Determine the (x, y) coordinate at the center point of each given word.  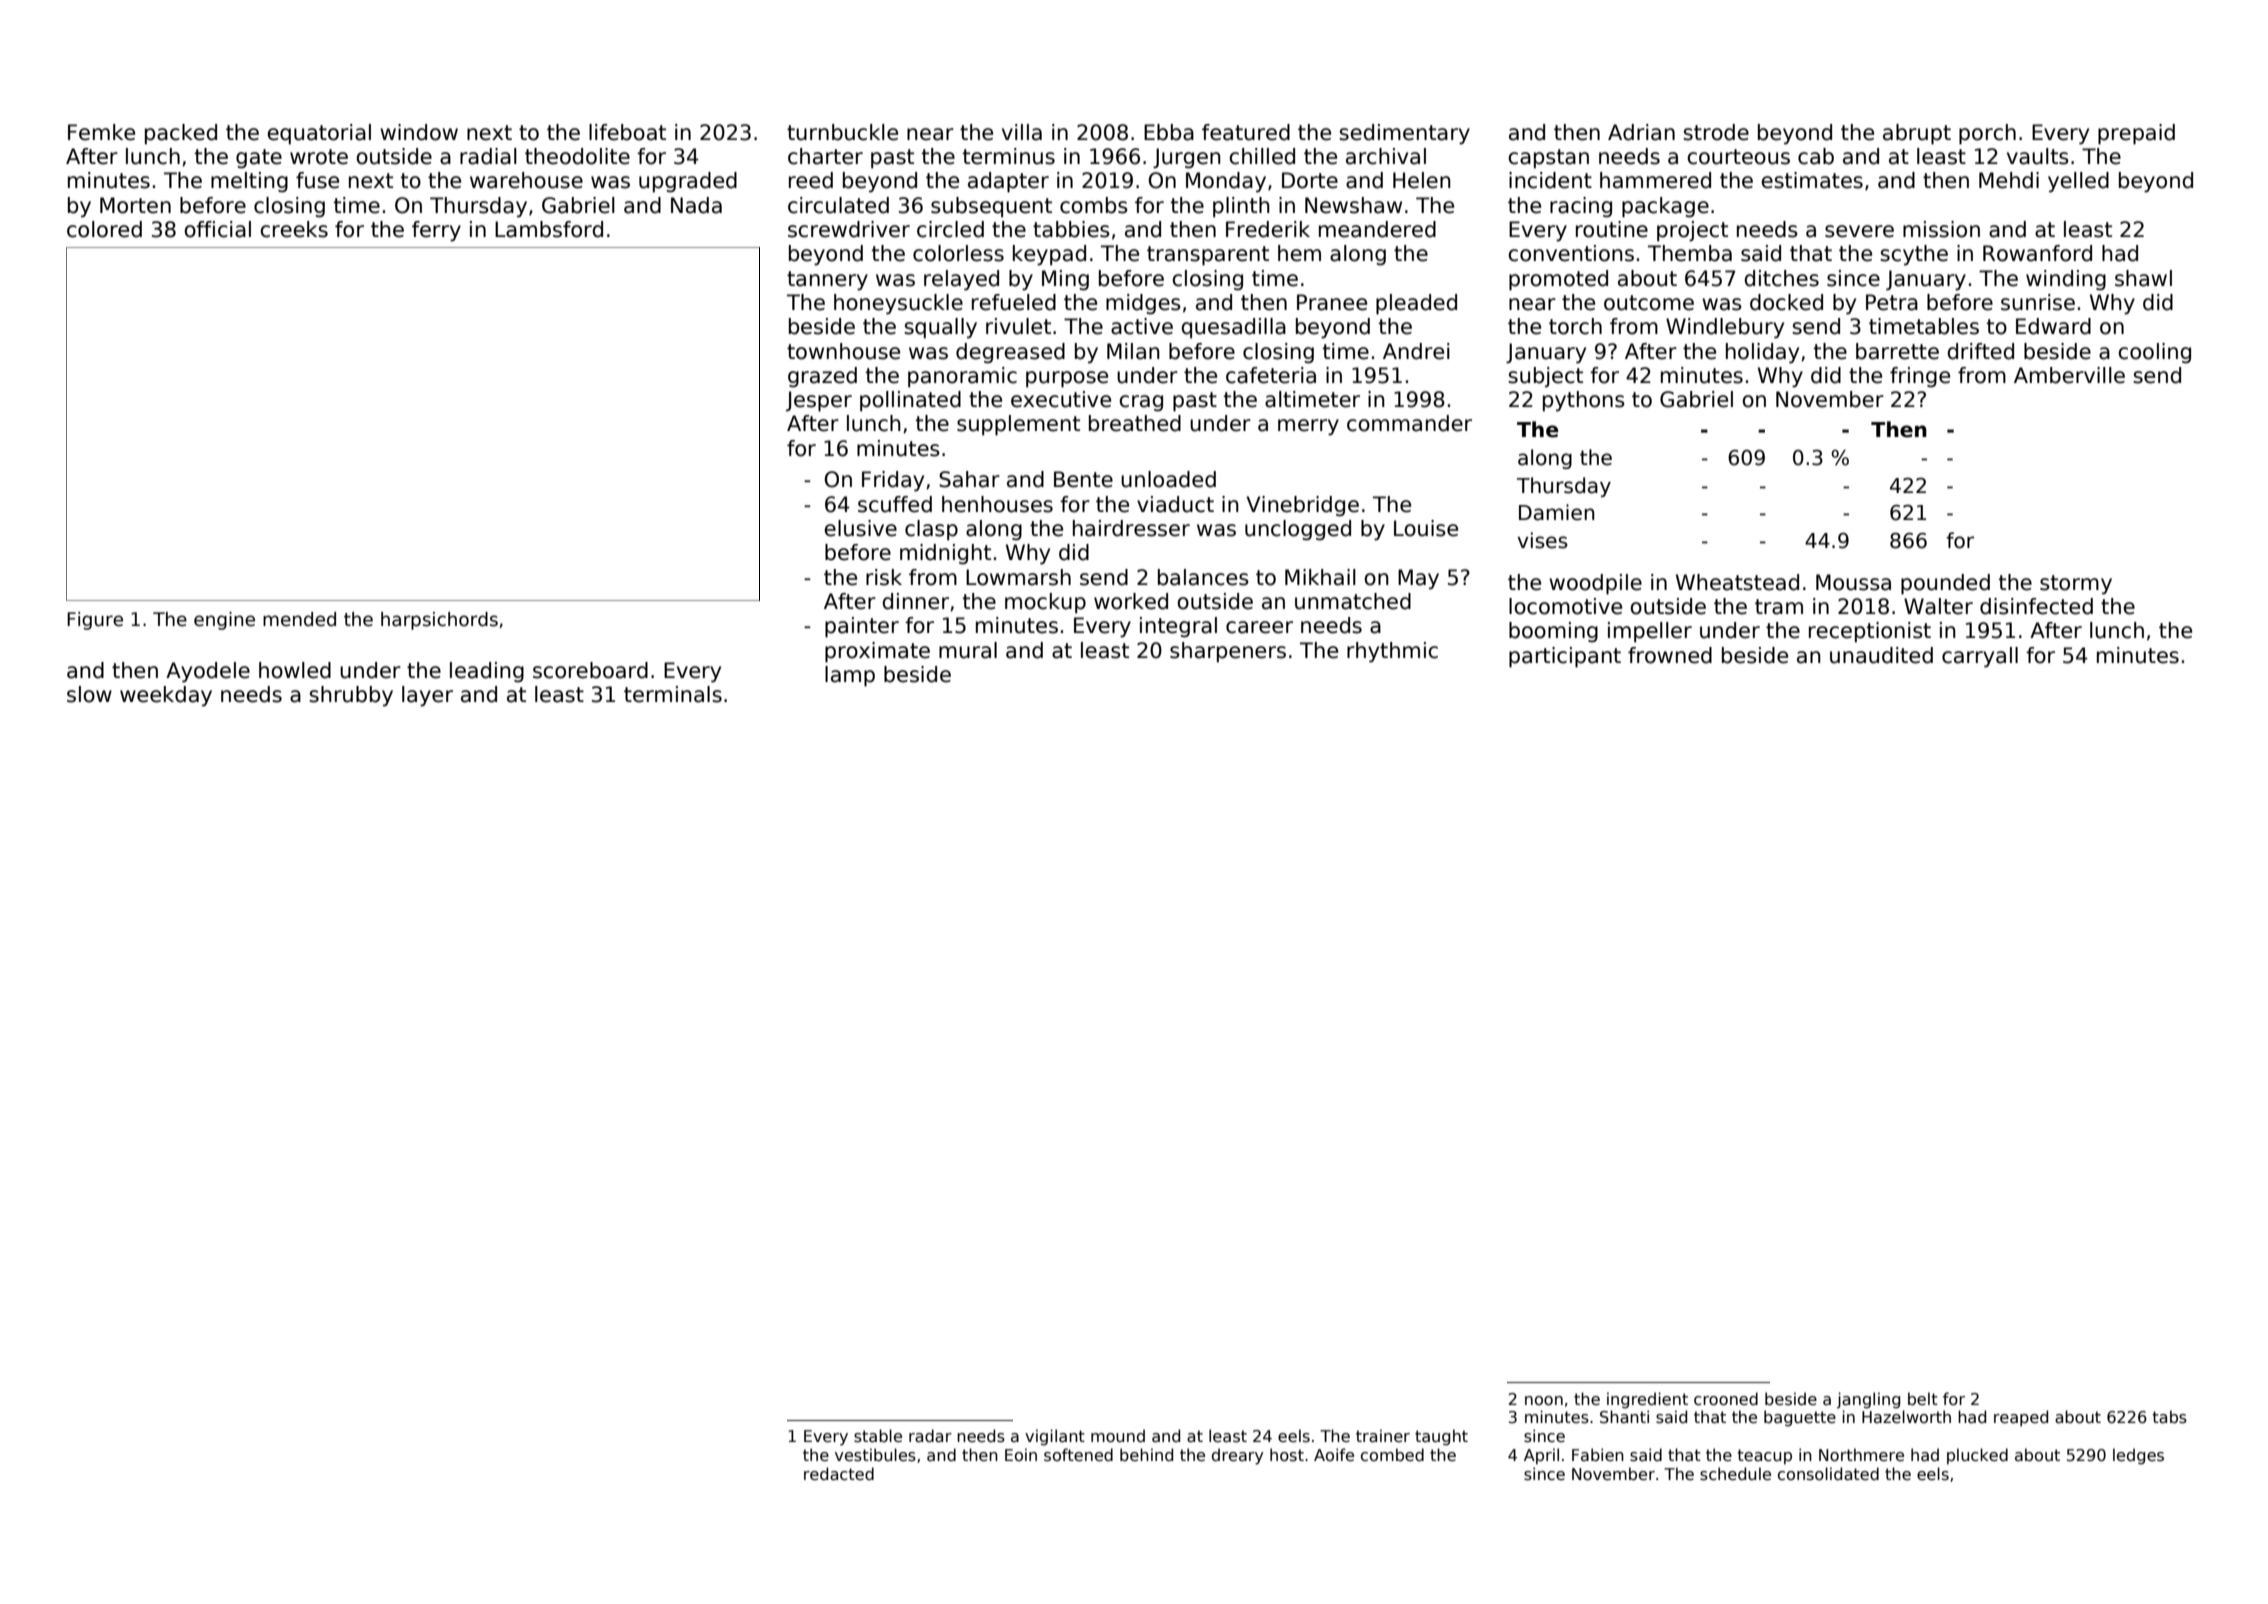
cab (1816, 156)
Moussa (1853, 582)
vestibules (875, 1455)
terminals (673, 694)
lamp (850, 676)
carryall (1980, 657)
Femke (101, 132)
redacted (839, 1474)
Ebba (1169, 132)
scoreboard (590, 670)
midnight (945, 554)
